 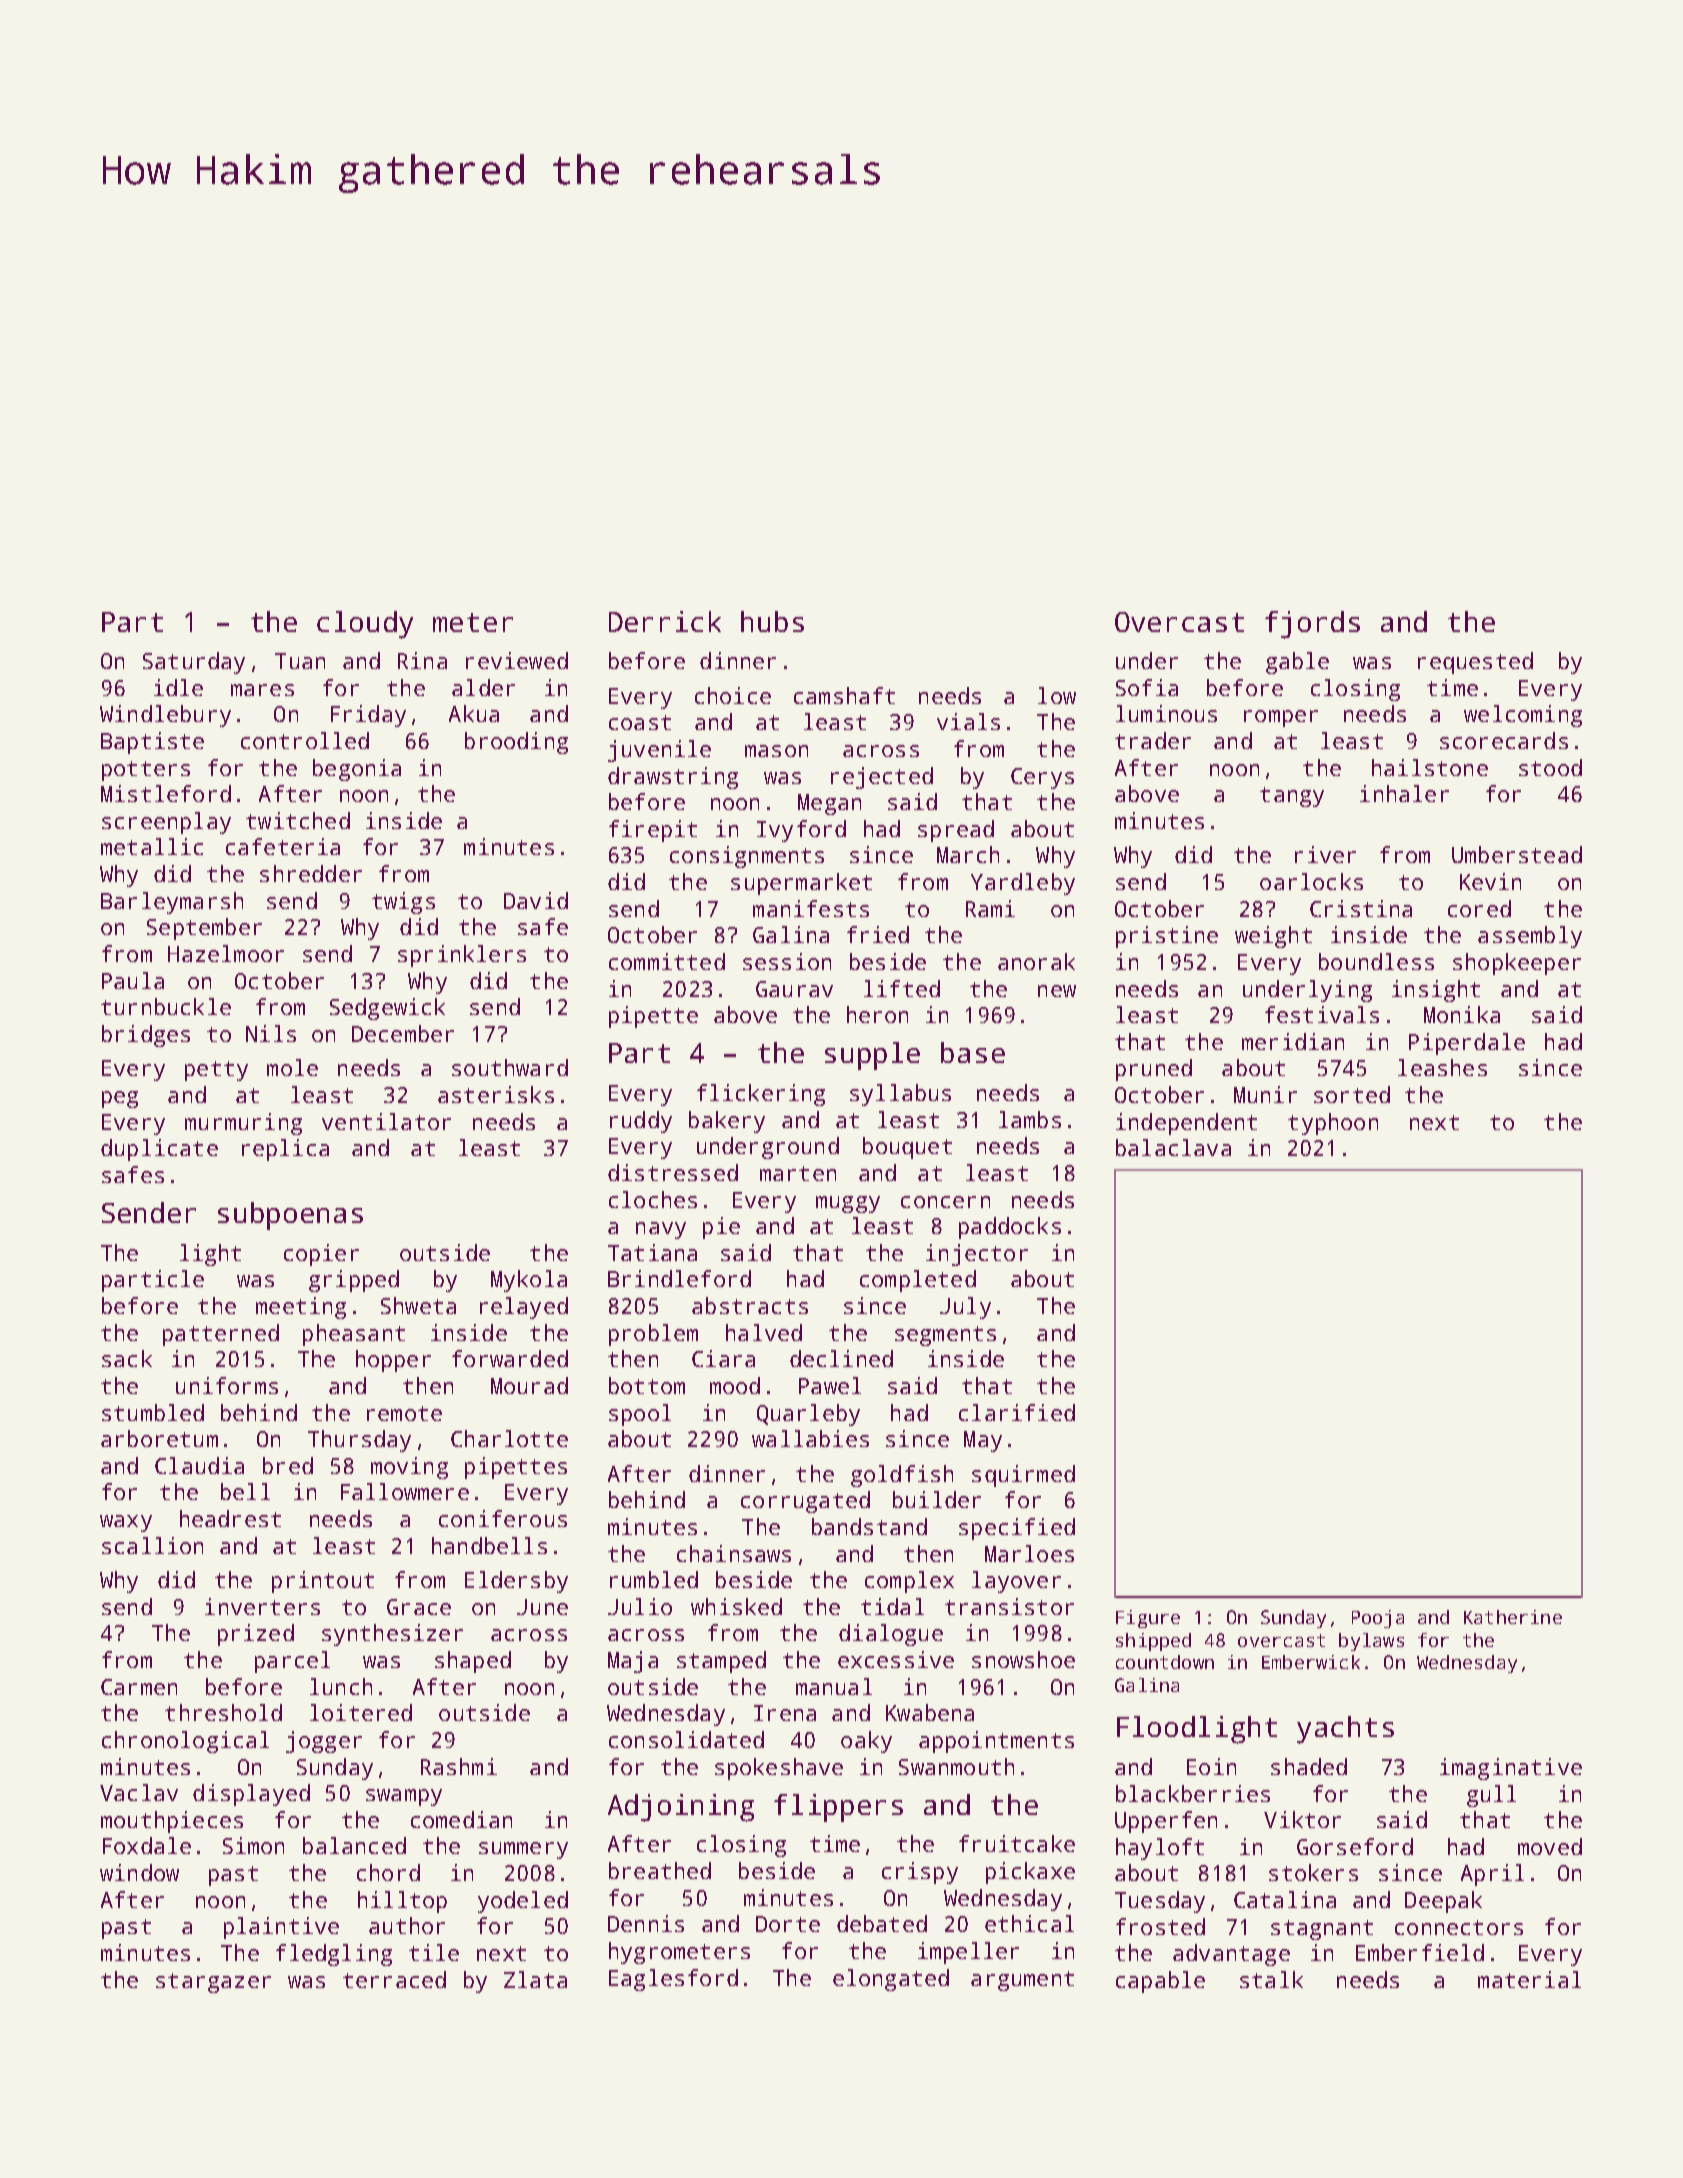 What do you see at coordinates (665, 621) in the screenshot?
I see `Derrick` at bounding box center [665, 621].
